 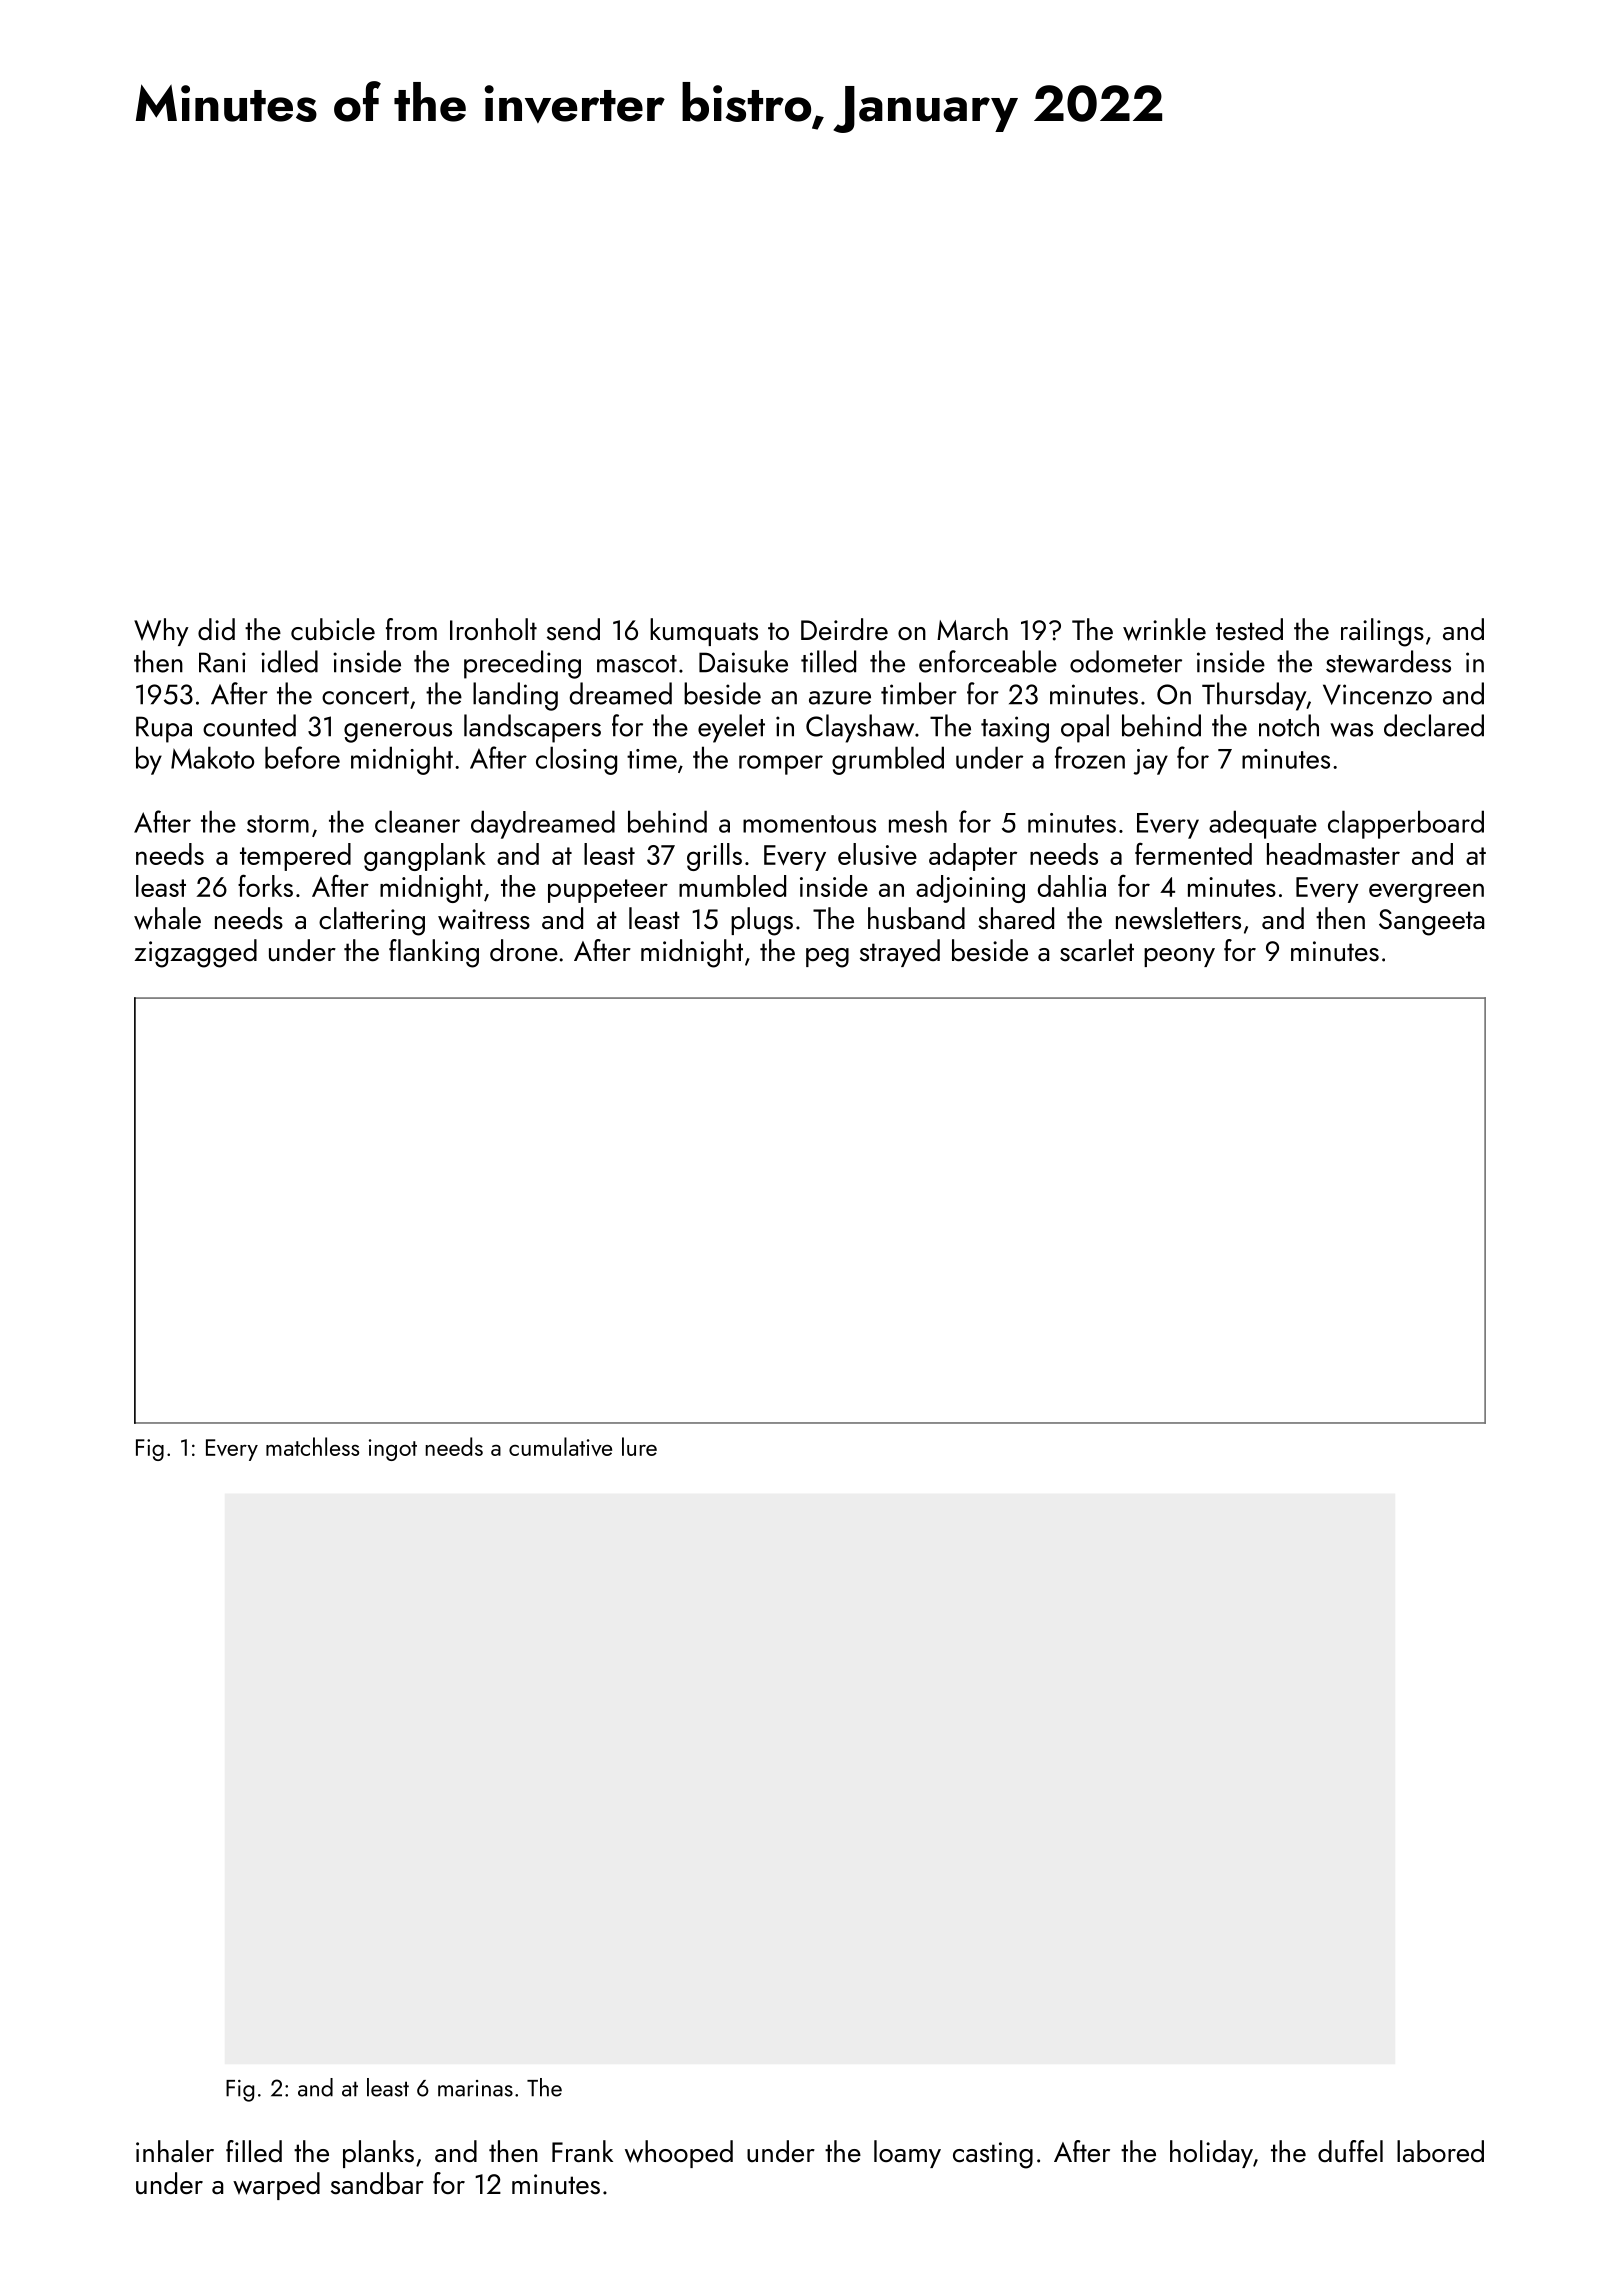 I want to click on casting, so click(x=993, y=2155).
